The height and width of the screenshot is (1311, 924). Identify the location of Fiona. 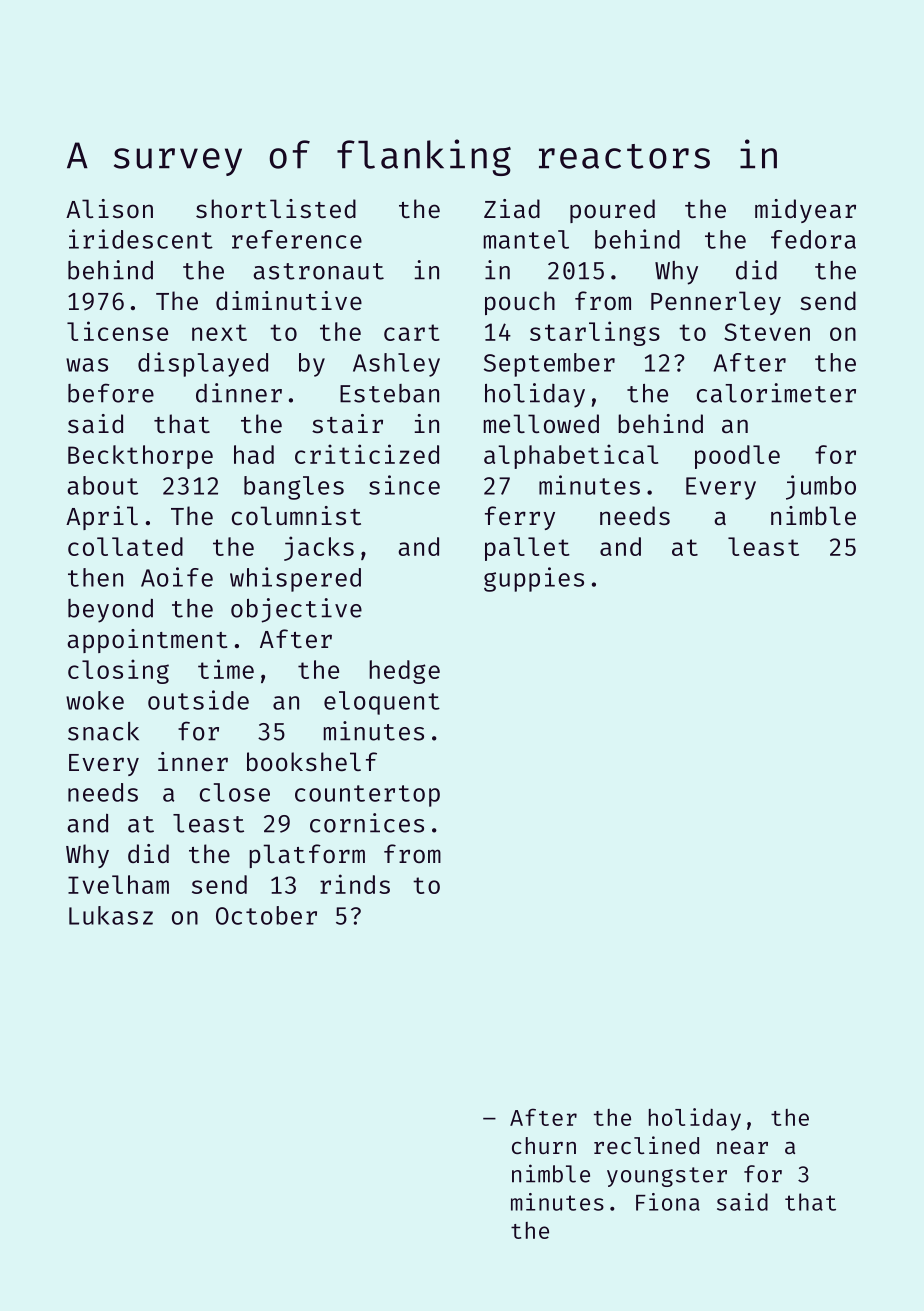
(668, 1202).
